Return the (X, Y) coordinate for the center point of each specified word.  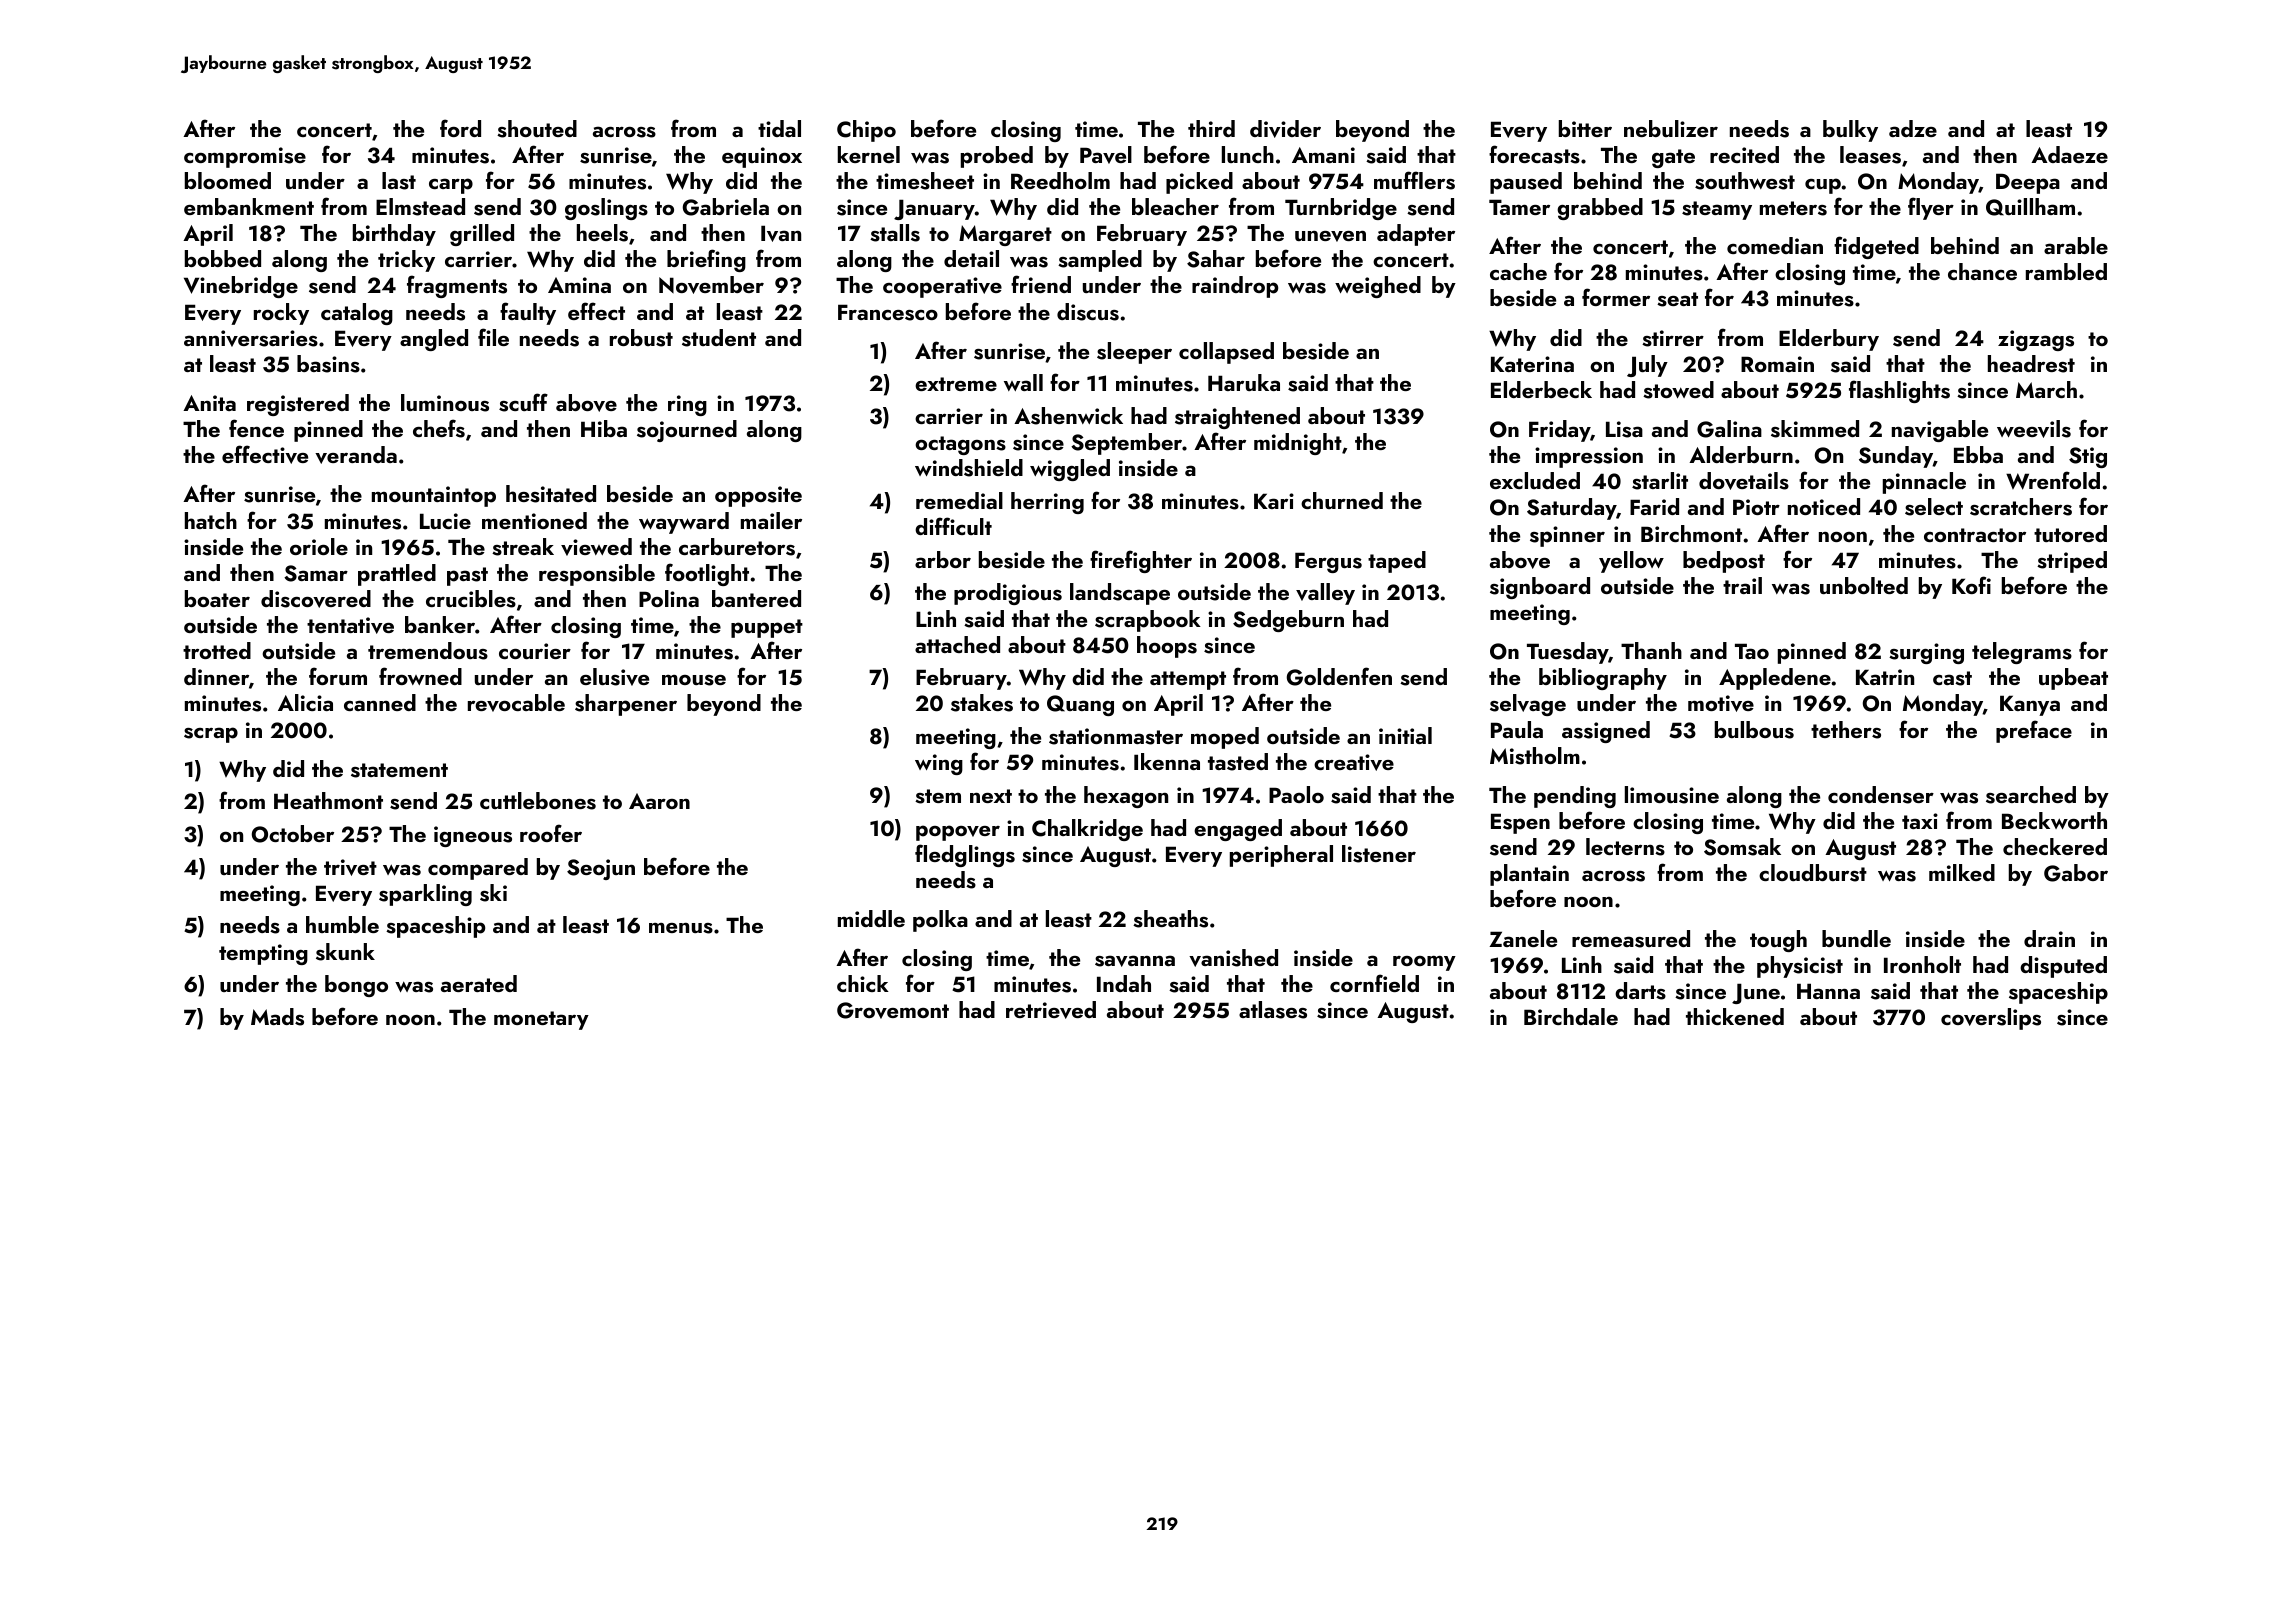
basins (328, 364)
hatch (211, 520)
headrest (2031, 364)
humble (342, 924)
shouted (537, 129)
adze (1913, 128)
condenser (1881, 795)
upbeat (2073, 679)
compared (478, 869)
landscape (1120, 594)
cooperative (942, 287)
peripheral (1281, 856)
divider (1285, 129)
